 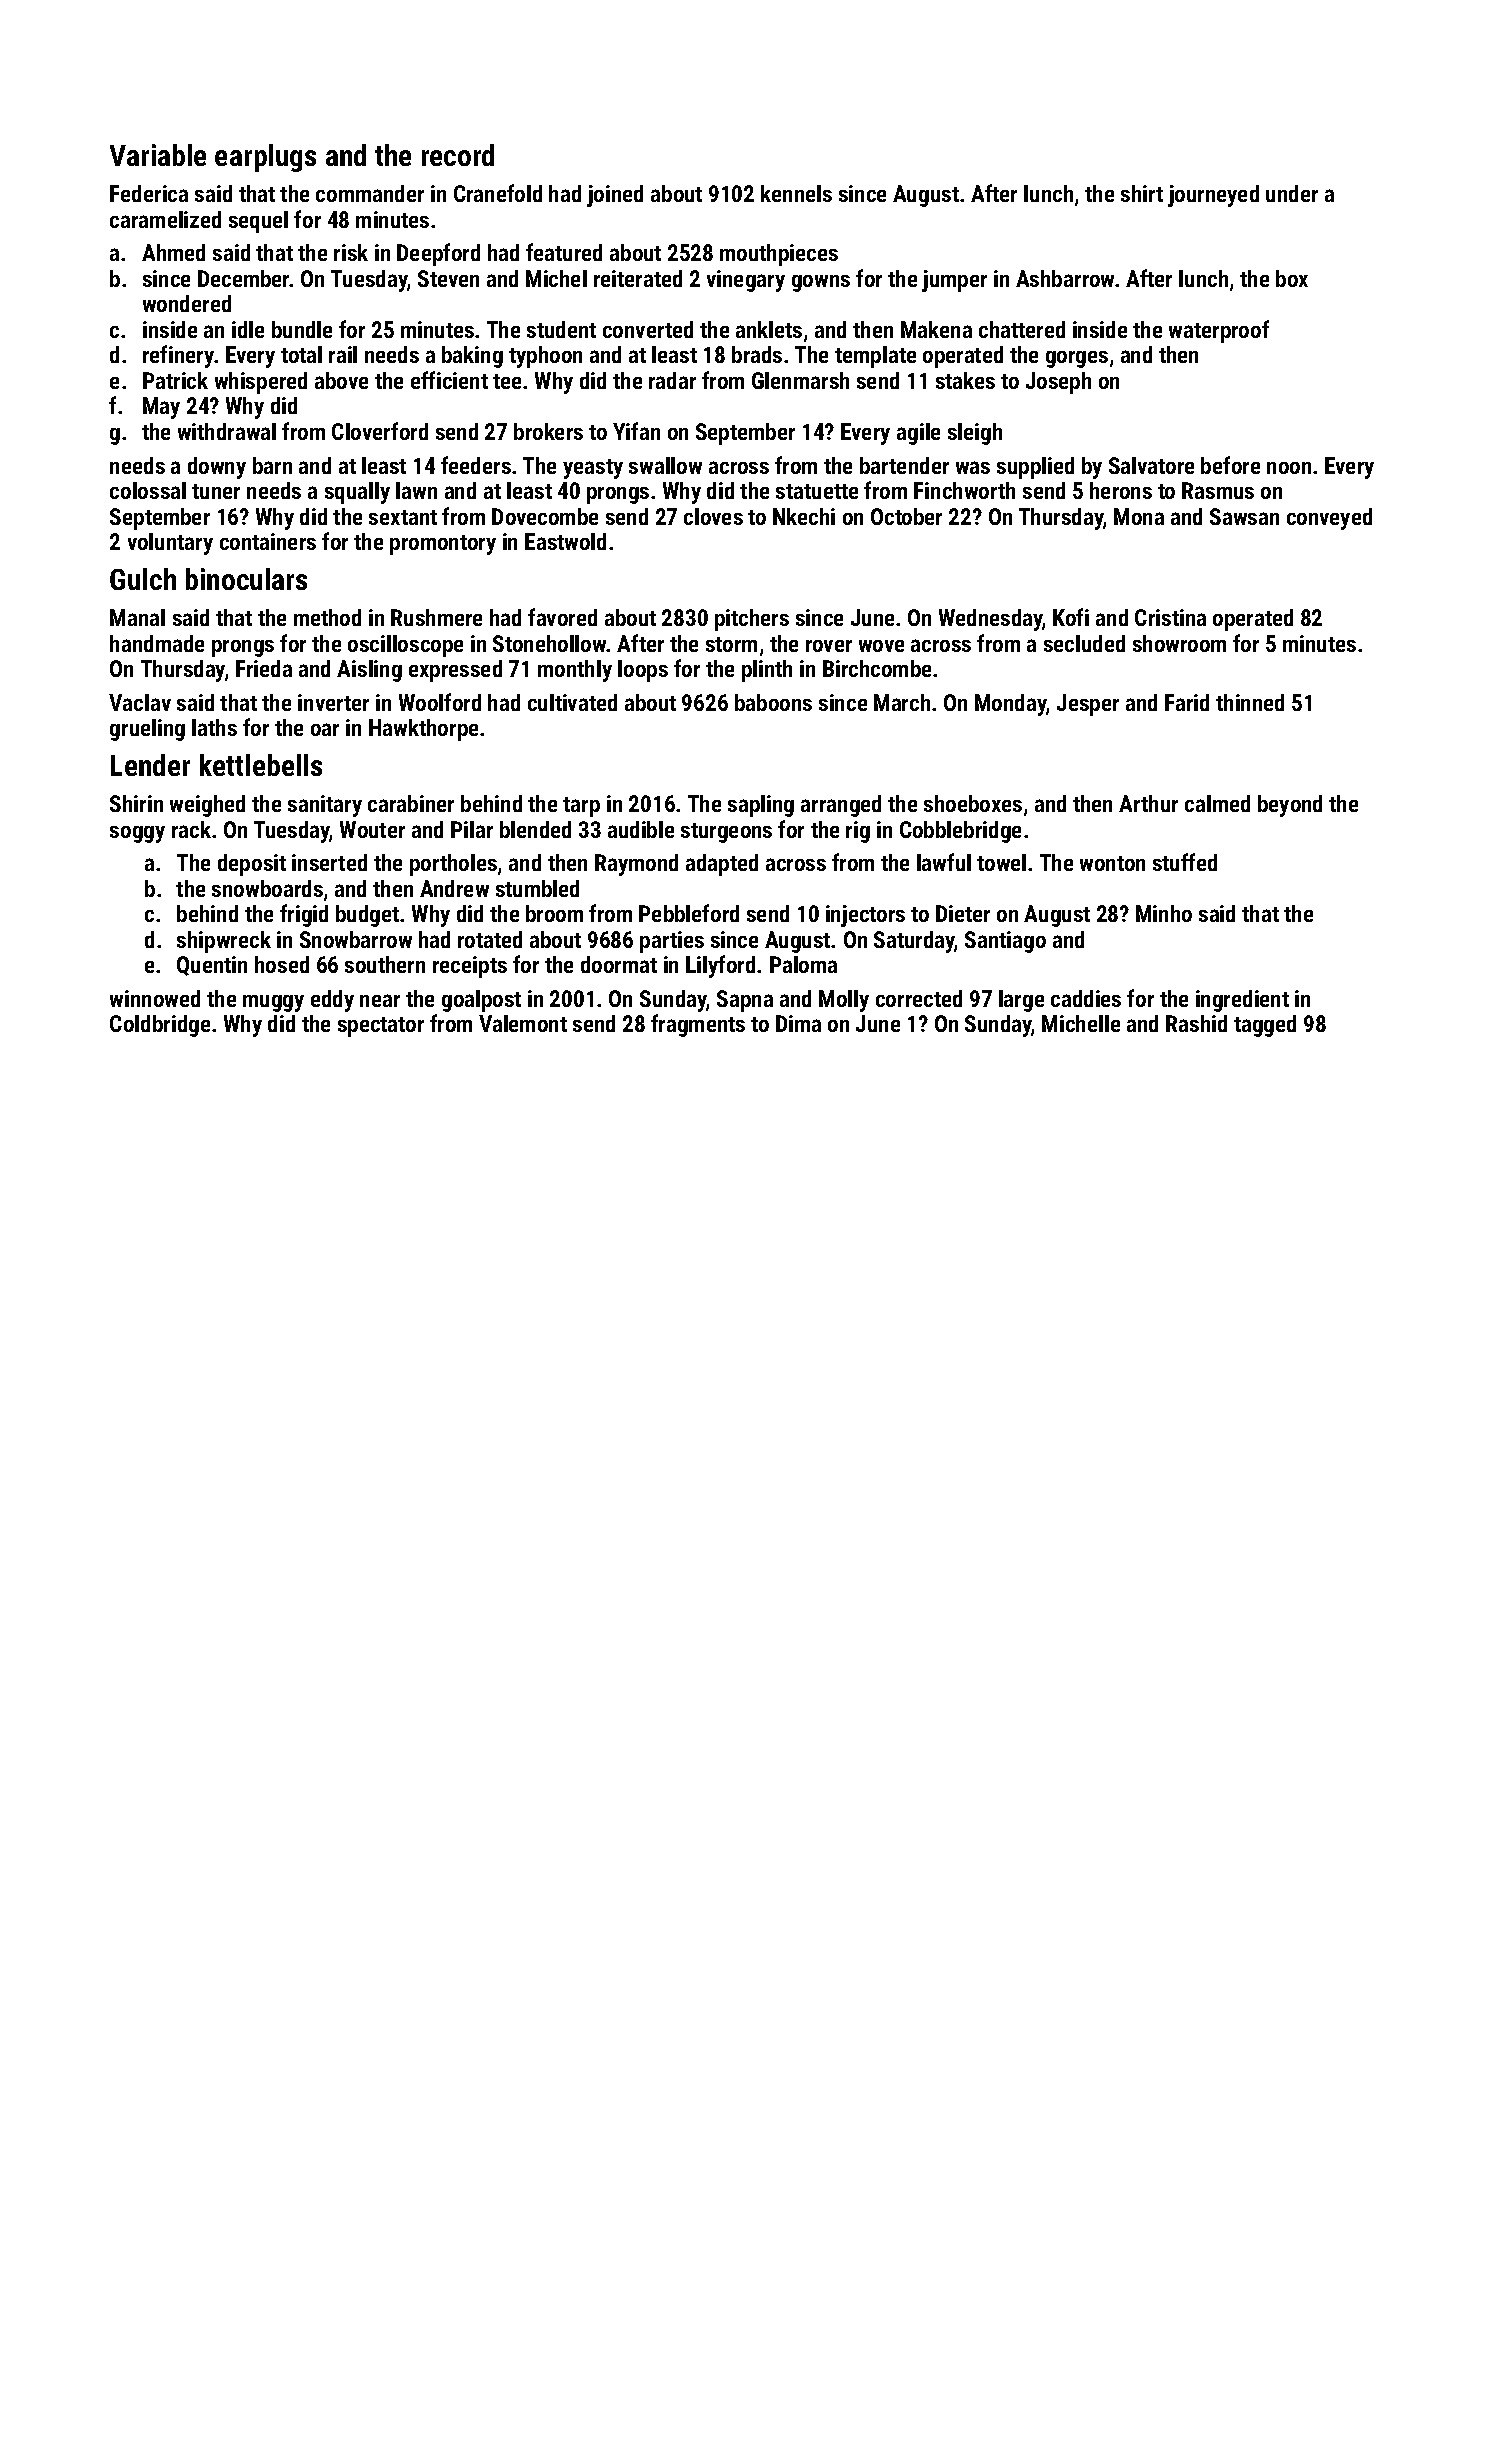 What do you see at coordinates (973, 803) in the screenshot?
I see `shoeboxes` at bounding box center [973, 803].
